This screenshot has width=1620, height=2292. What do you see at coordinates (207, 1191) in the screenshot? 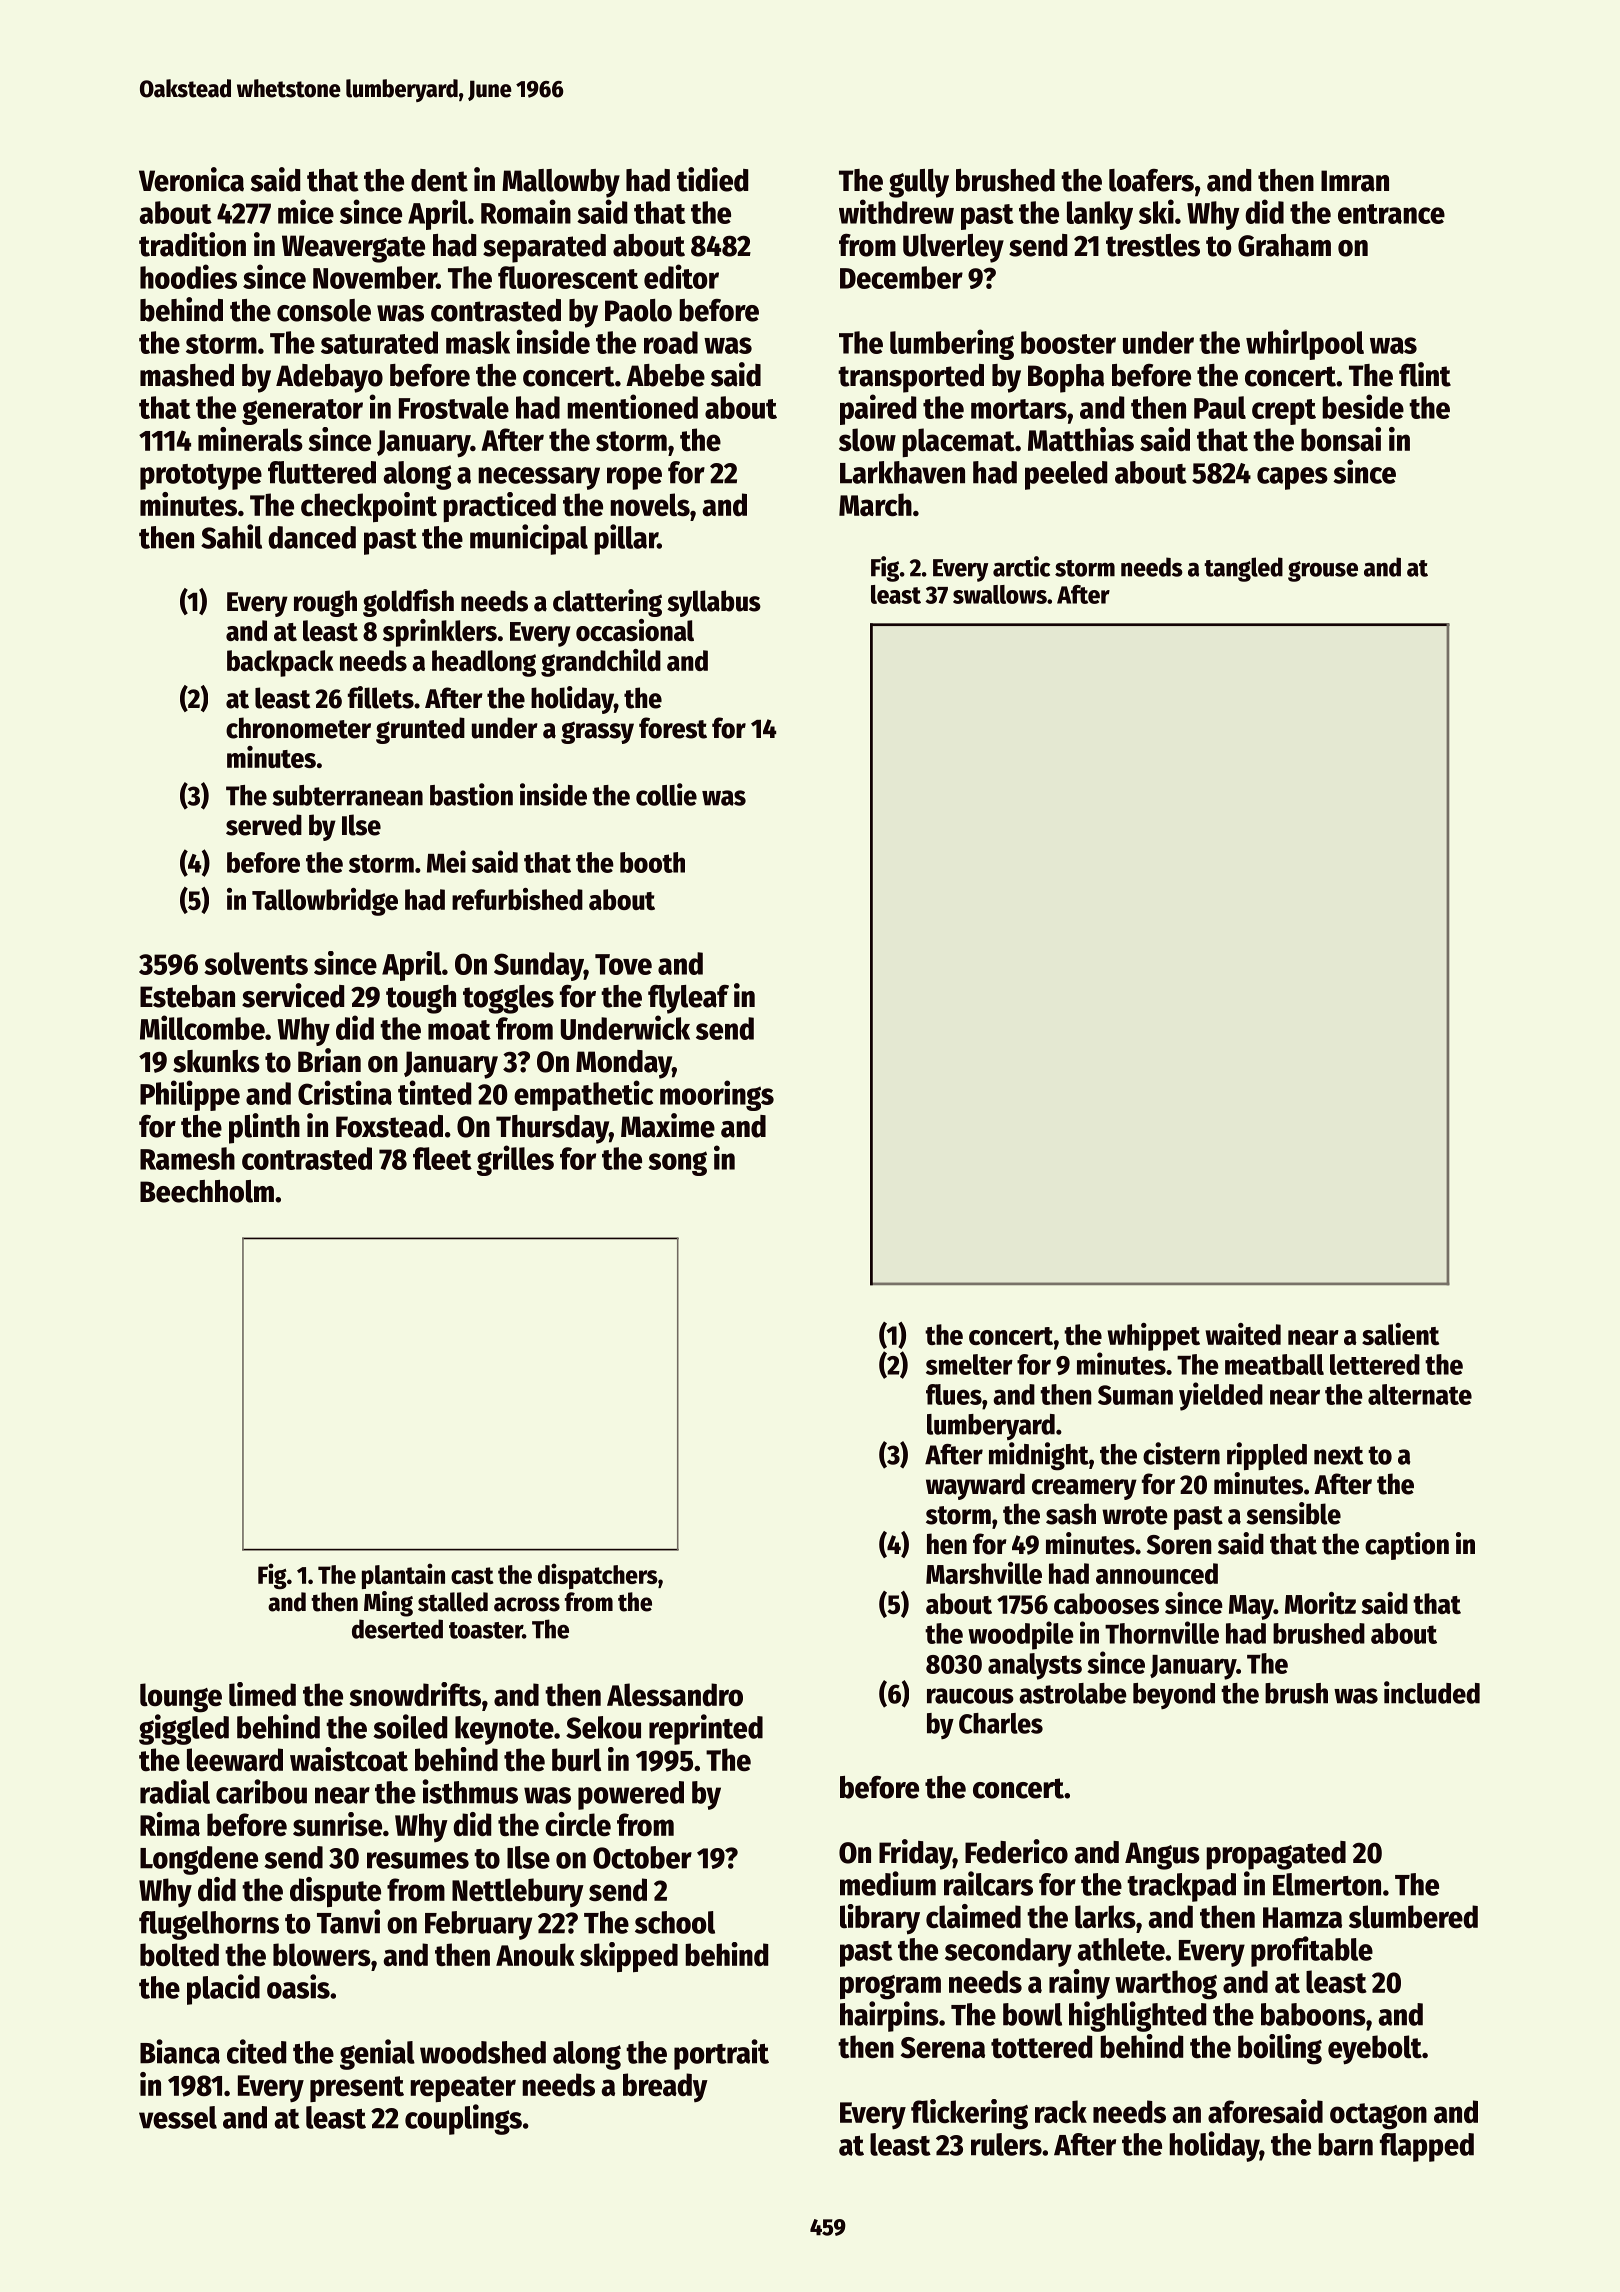
I see `Beechholm` at bounding box center [207, 1191].
